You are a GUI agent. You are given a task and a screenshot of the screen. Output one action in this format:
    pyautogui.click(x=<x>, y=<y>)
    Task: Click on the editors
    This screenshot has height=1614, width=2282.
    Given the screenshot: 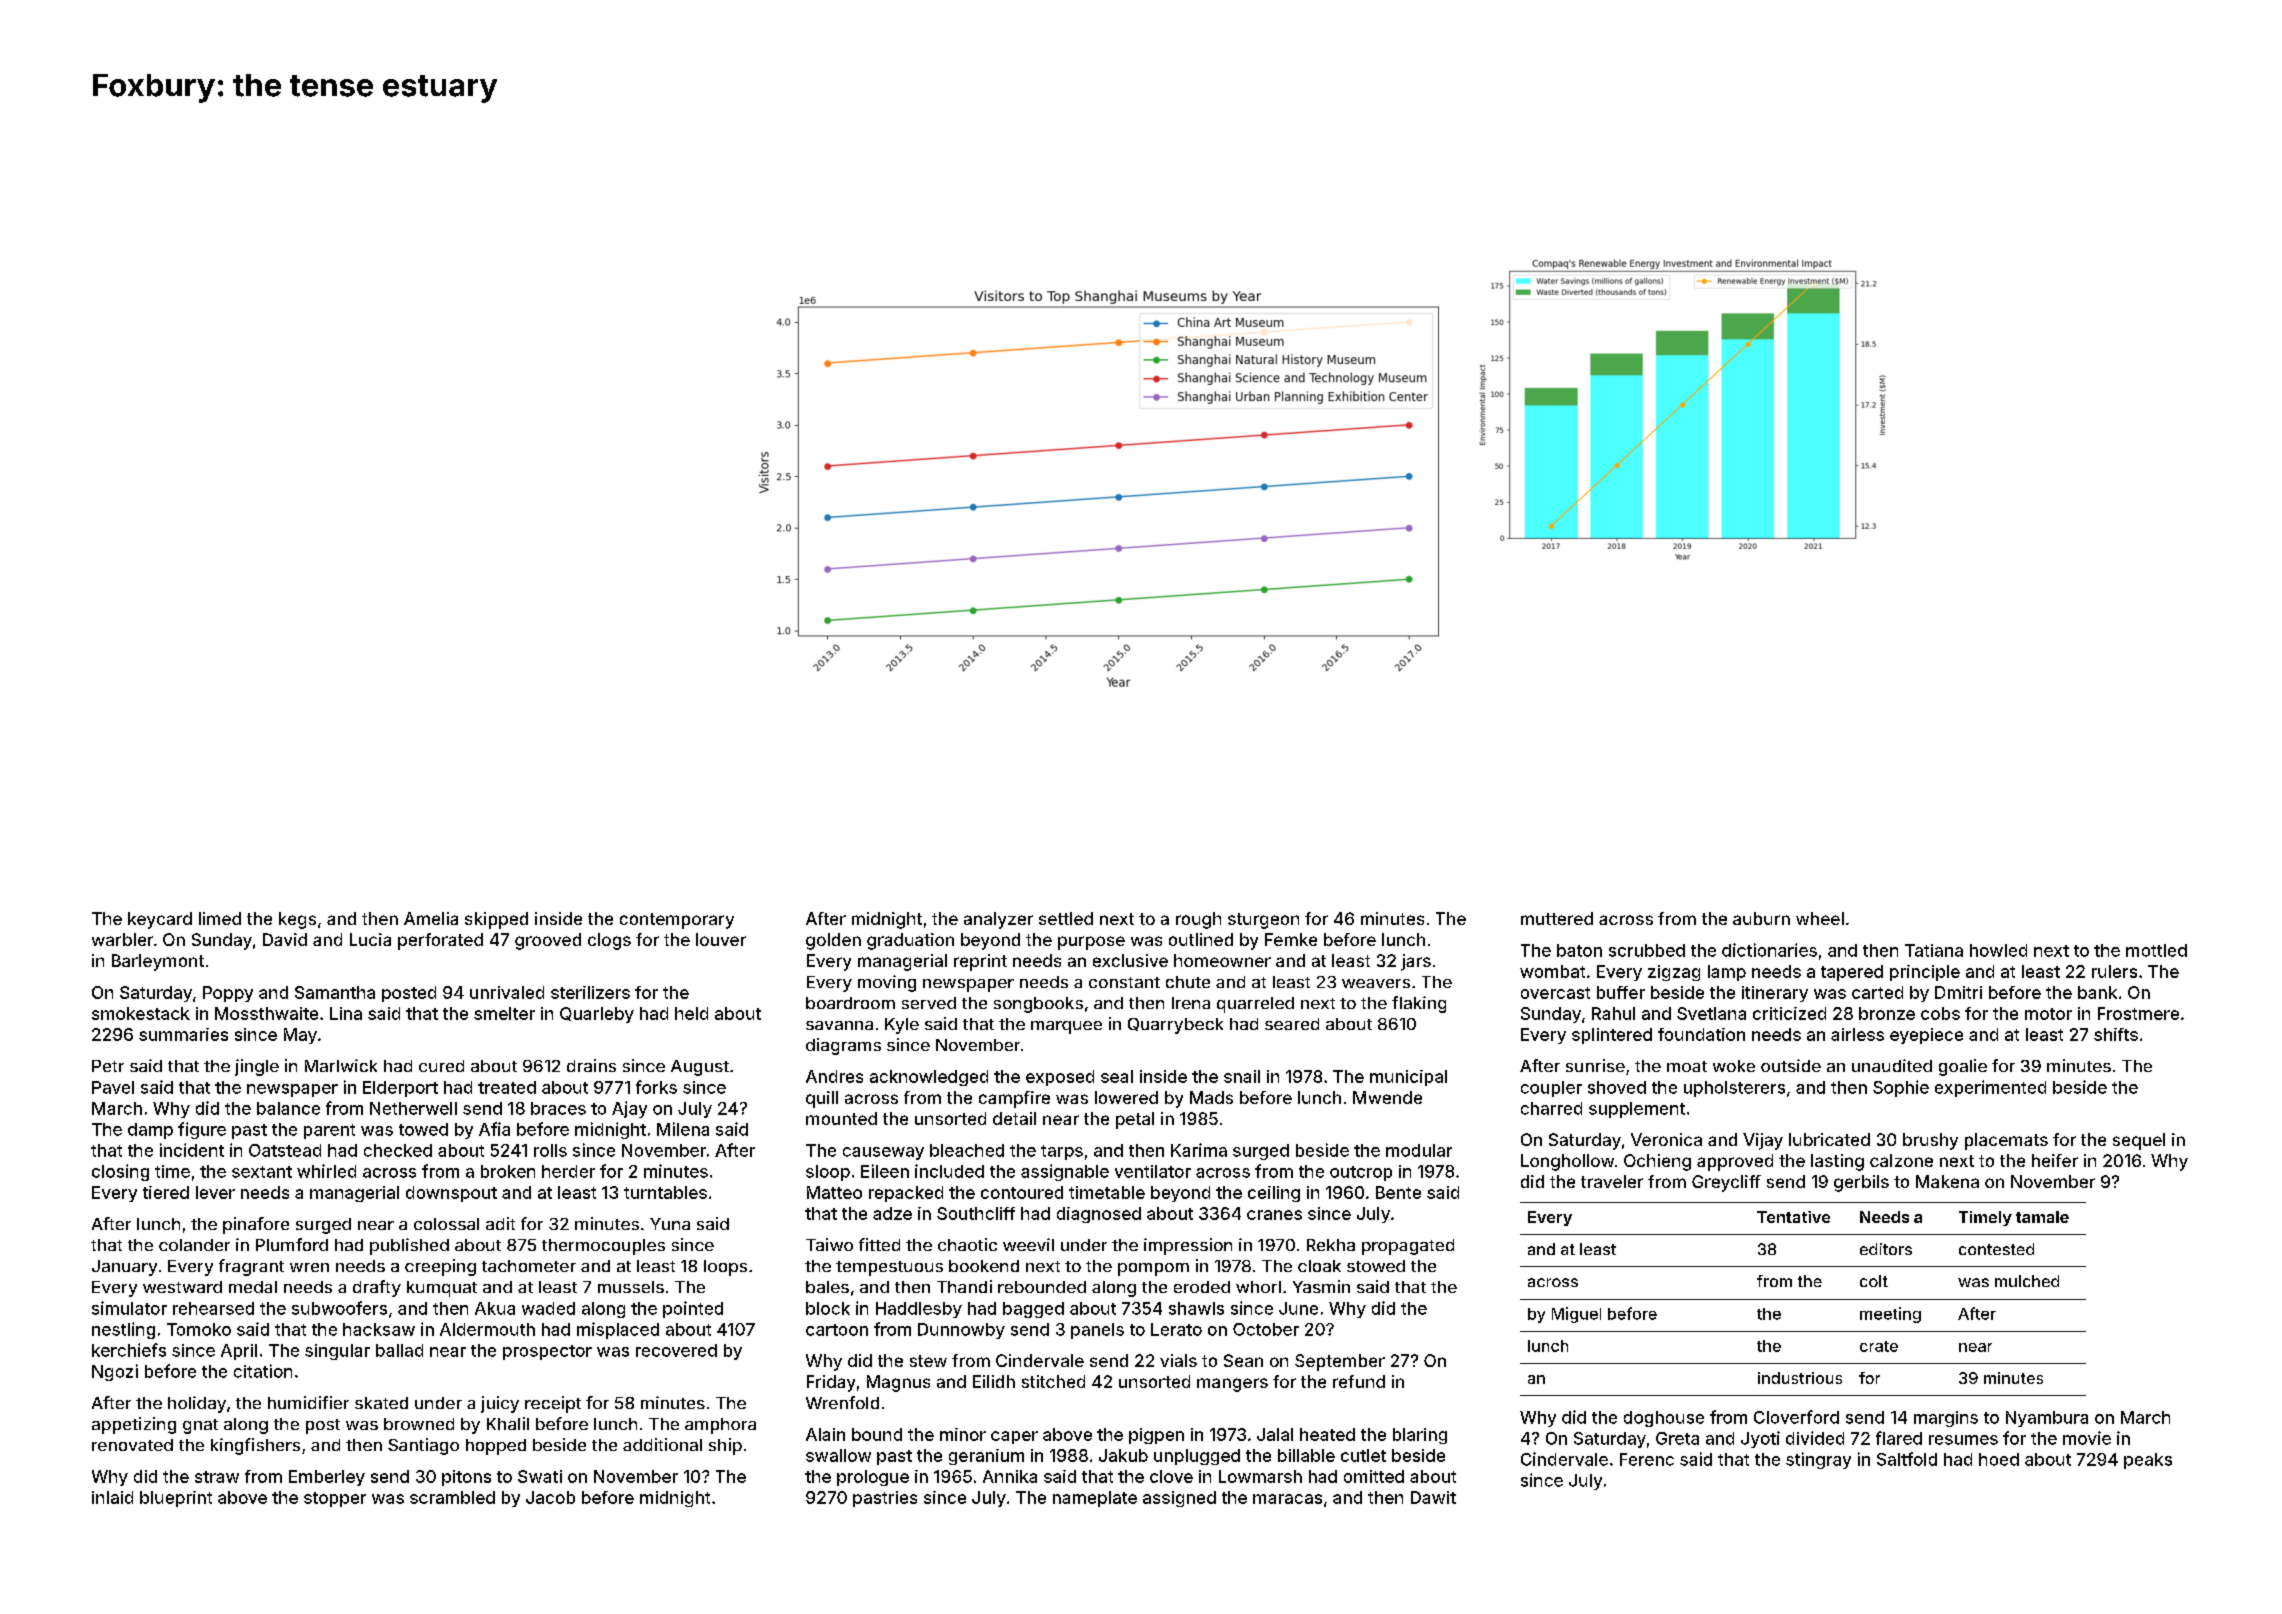 What is the action you would take?
    pyautogui.click(x=1886, y=1249)
